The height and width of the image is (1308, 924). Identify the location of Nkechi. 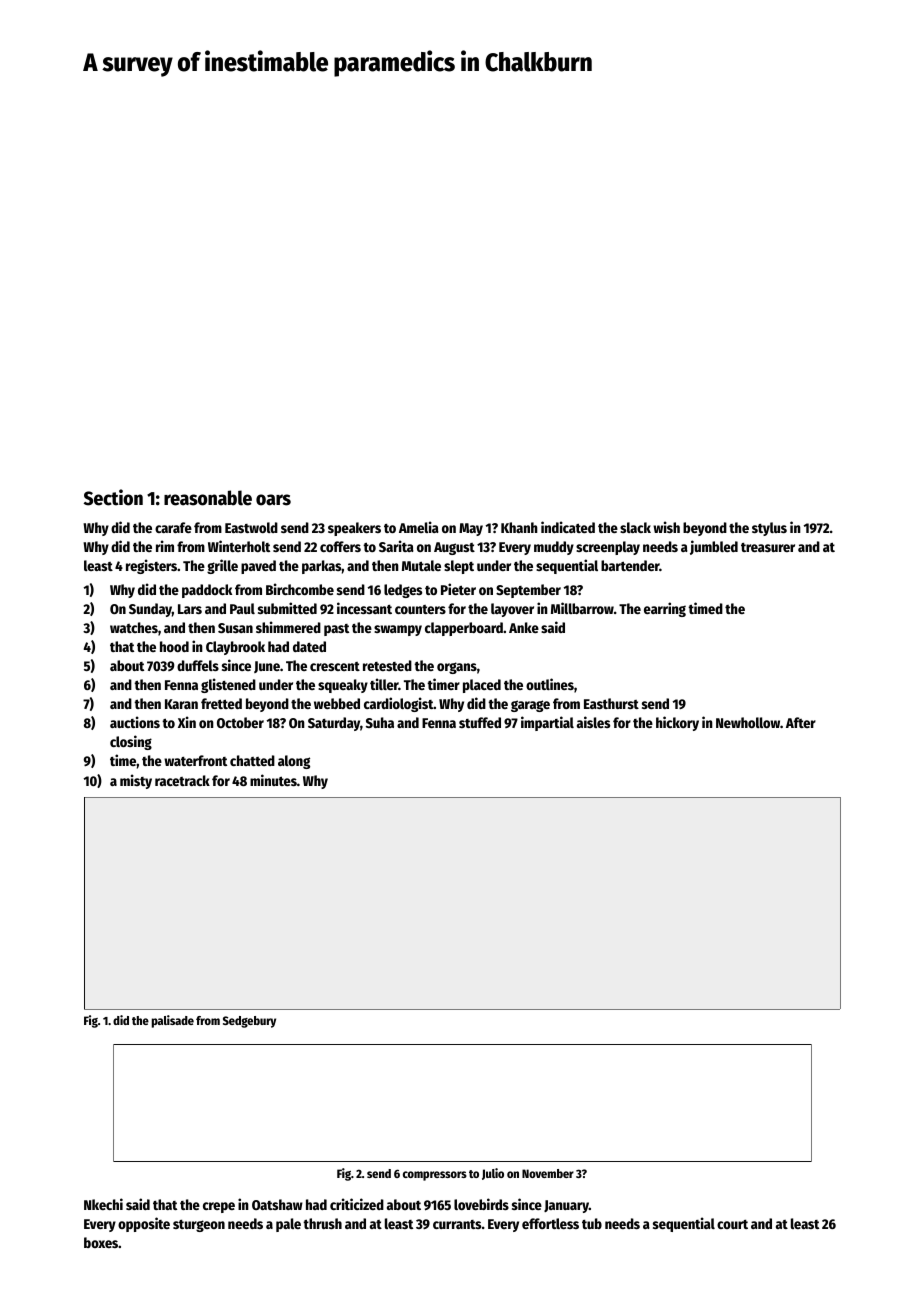
(103, 1204).
